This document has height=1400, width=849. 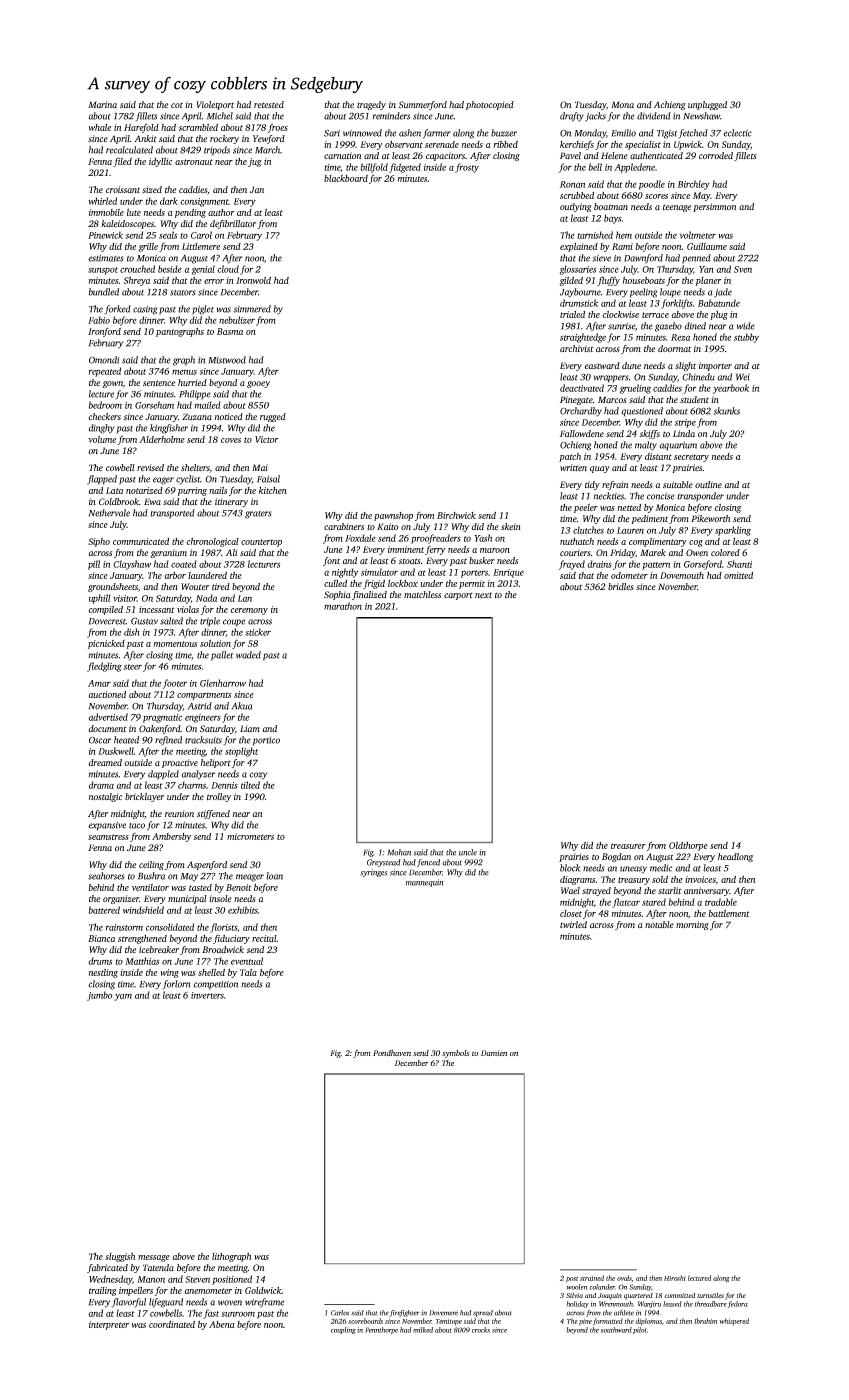 I want to click on positioned, so click(x=232, y=1280).
